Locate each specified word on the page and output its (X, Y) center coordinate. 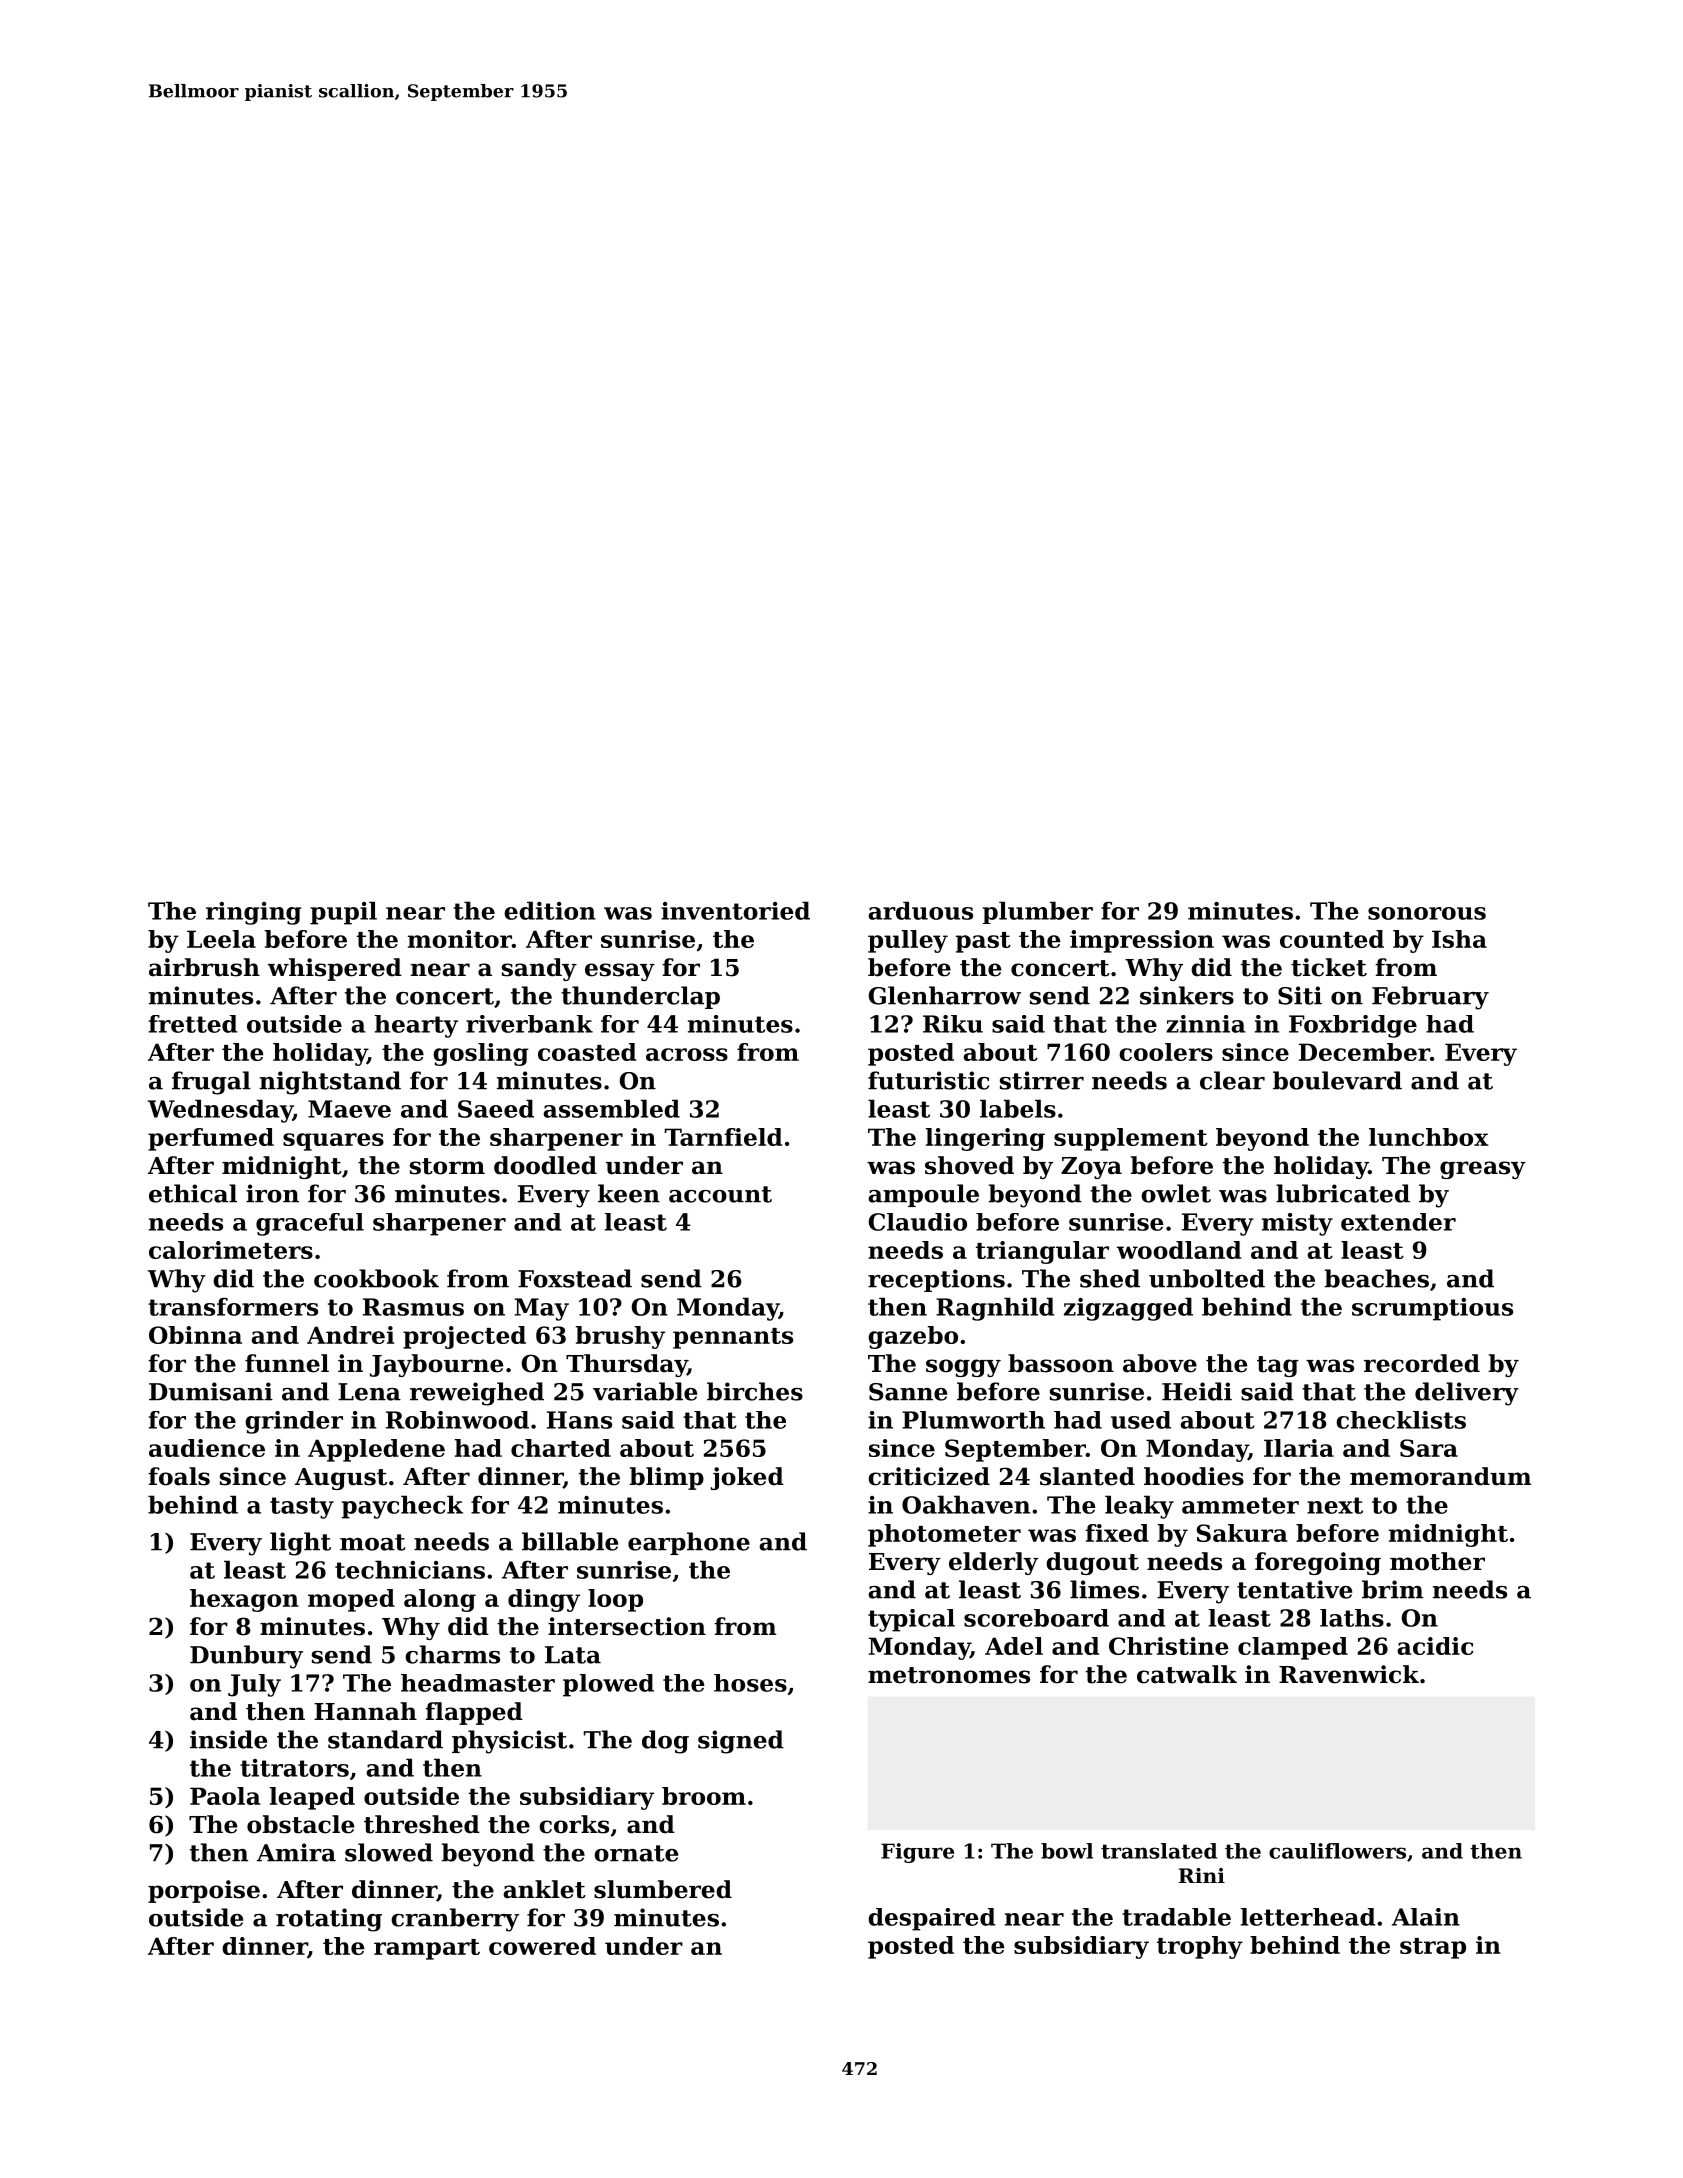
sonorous (1427, 913)
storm (447, 1166)
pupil (343, 913)
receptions (936, 1280)
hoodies (1194, 1476)
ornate (636, 1853)
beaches (1377, 1278)
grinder (294, 1422)
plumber (1038, 912)
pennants (733, 1338)
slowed (389, 1852)
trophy (1200, 1947)
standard (385, 1739)
